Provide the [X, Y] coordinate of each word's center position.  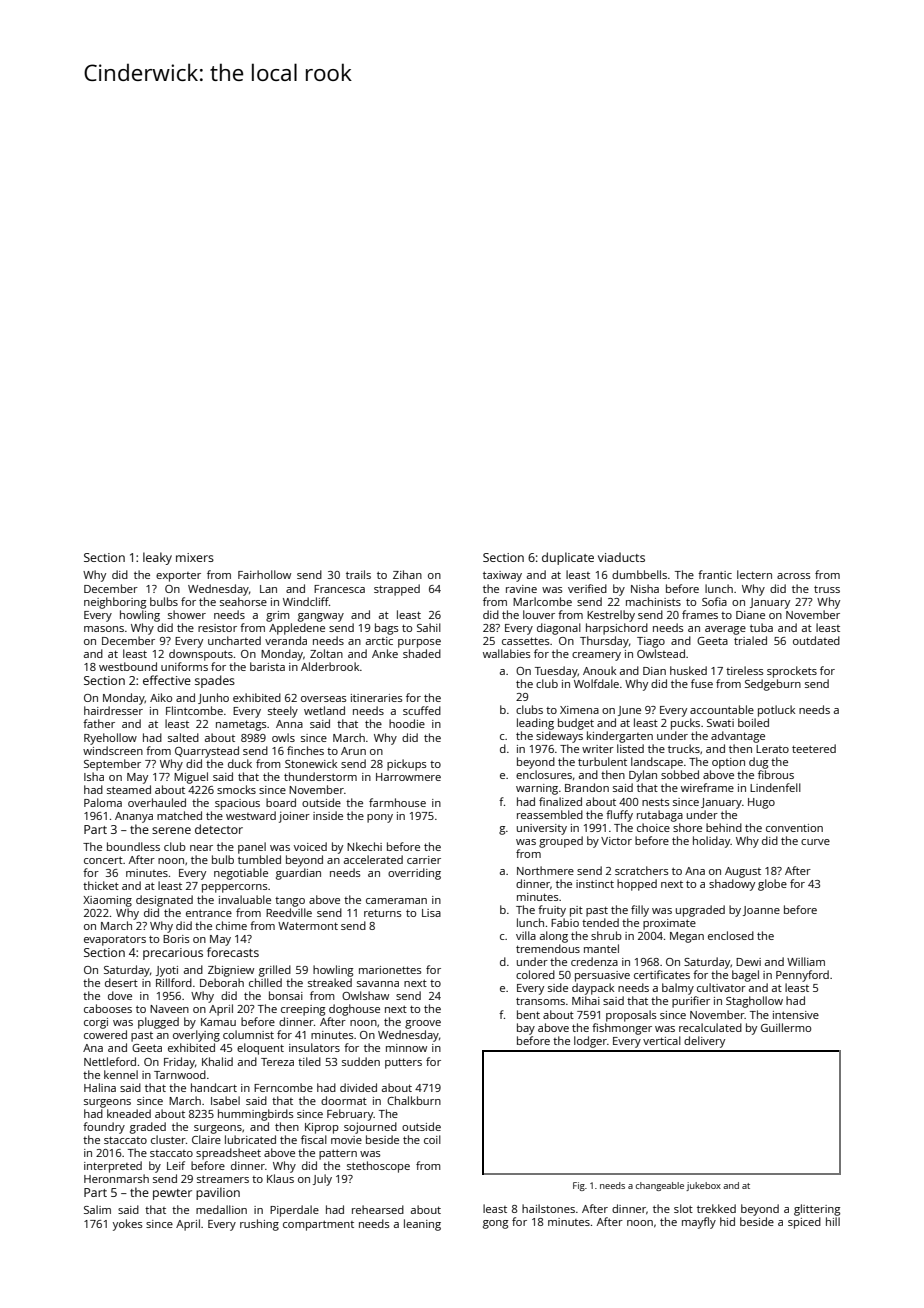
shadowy [732, 885]
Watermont [308, 926]
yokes [127, 1225]
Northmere [545, 870]
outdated [816, 640]
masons [104, 629]
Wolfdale [596, 683]
